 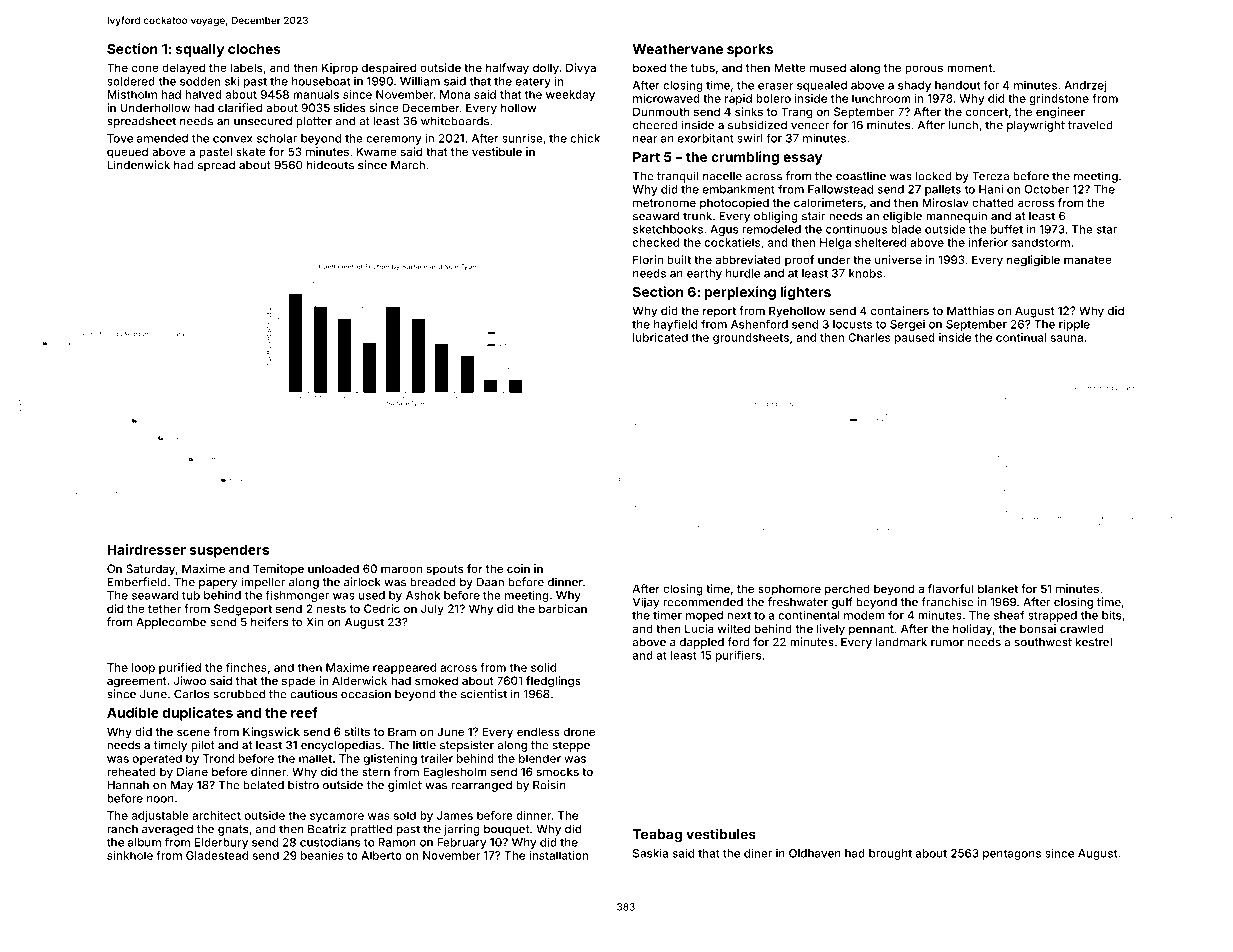 What do you see at coordinates (377, 151) in the screenshot?
I see `Kwame` at bounding box center [377, 151].
